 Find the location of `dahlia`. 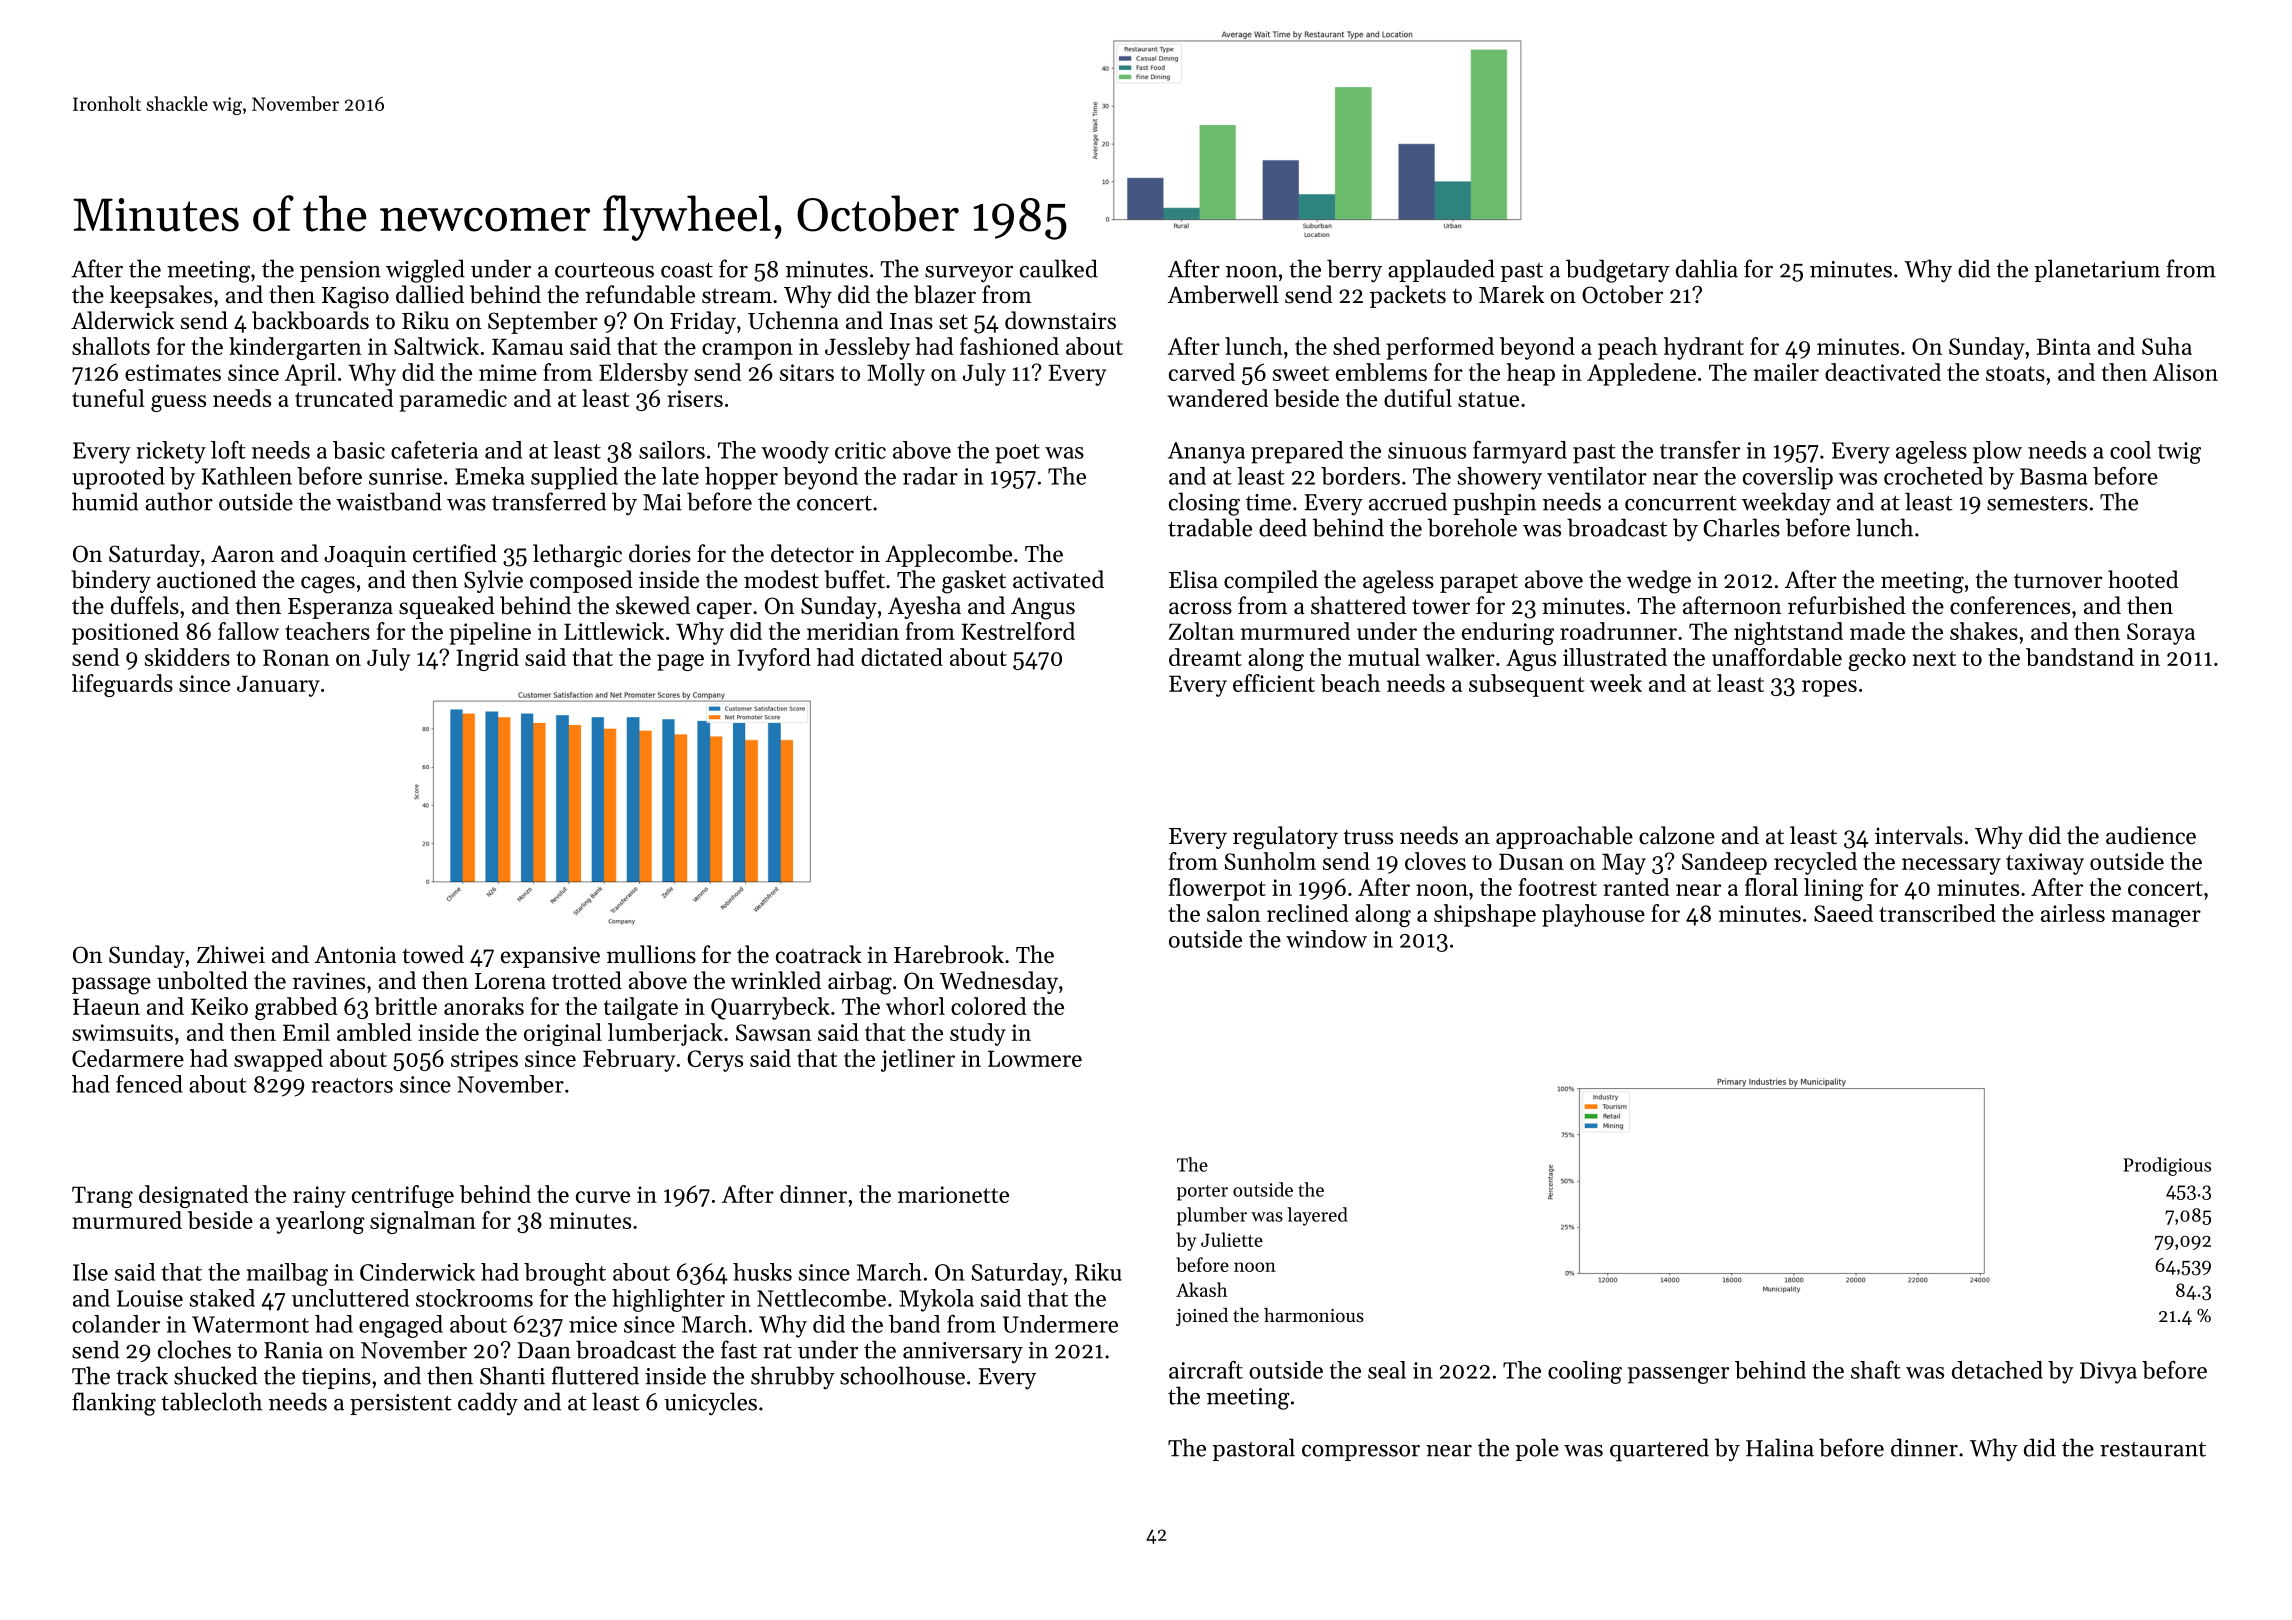

dahlia is located at coordinates (1707, 268).
